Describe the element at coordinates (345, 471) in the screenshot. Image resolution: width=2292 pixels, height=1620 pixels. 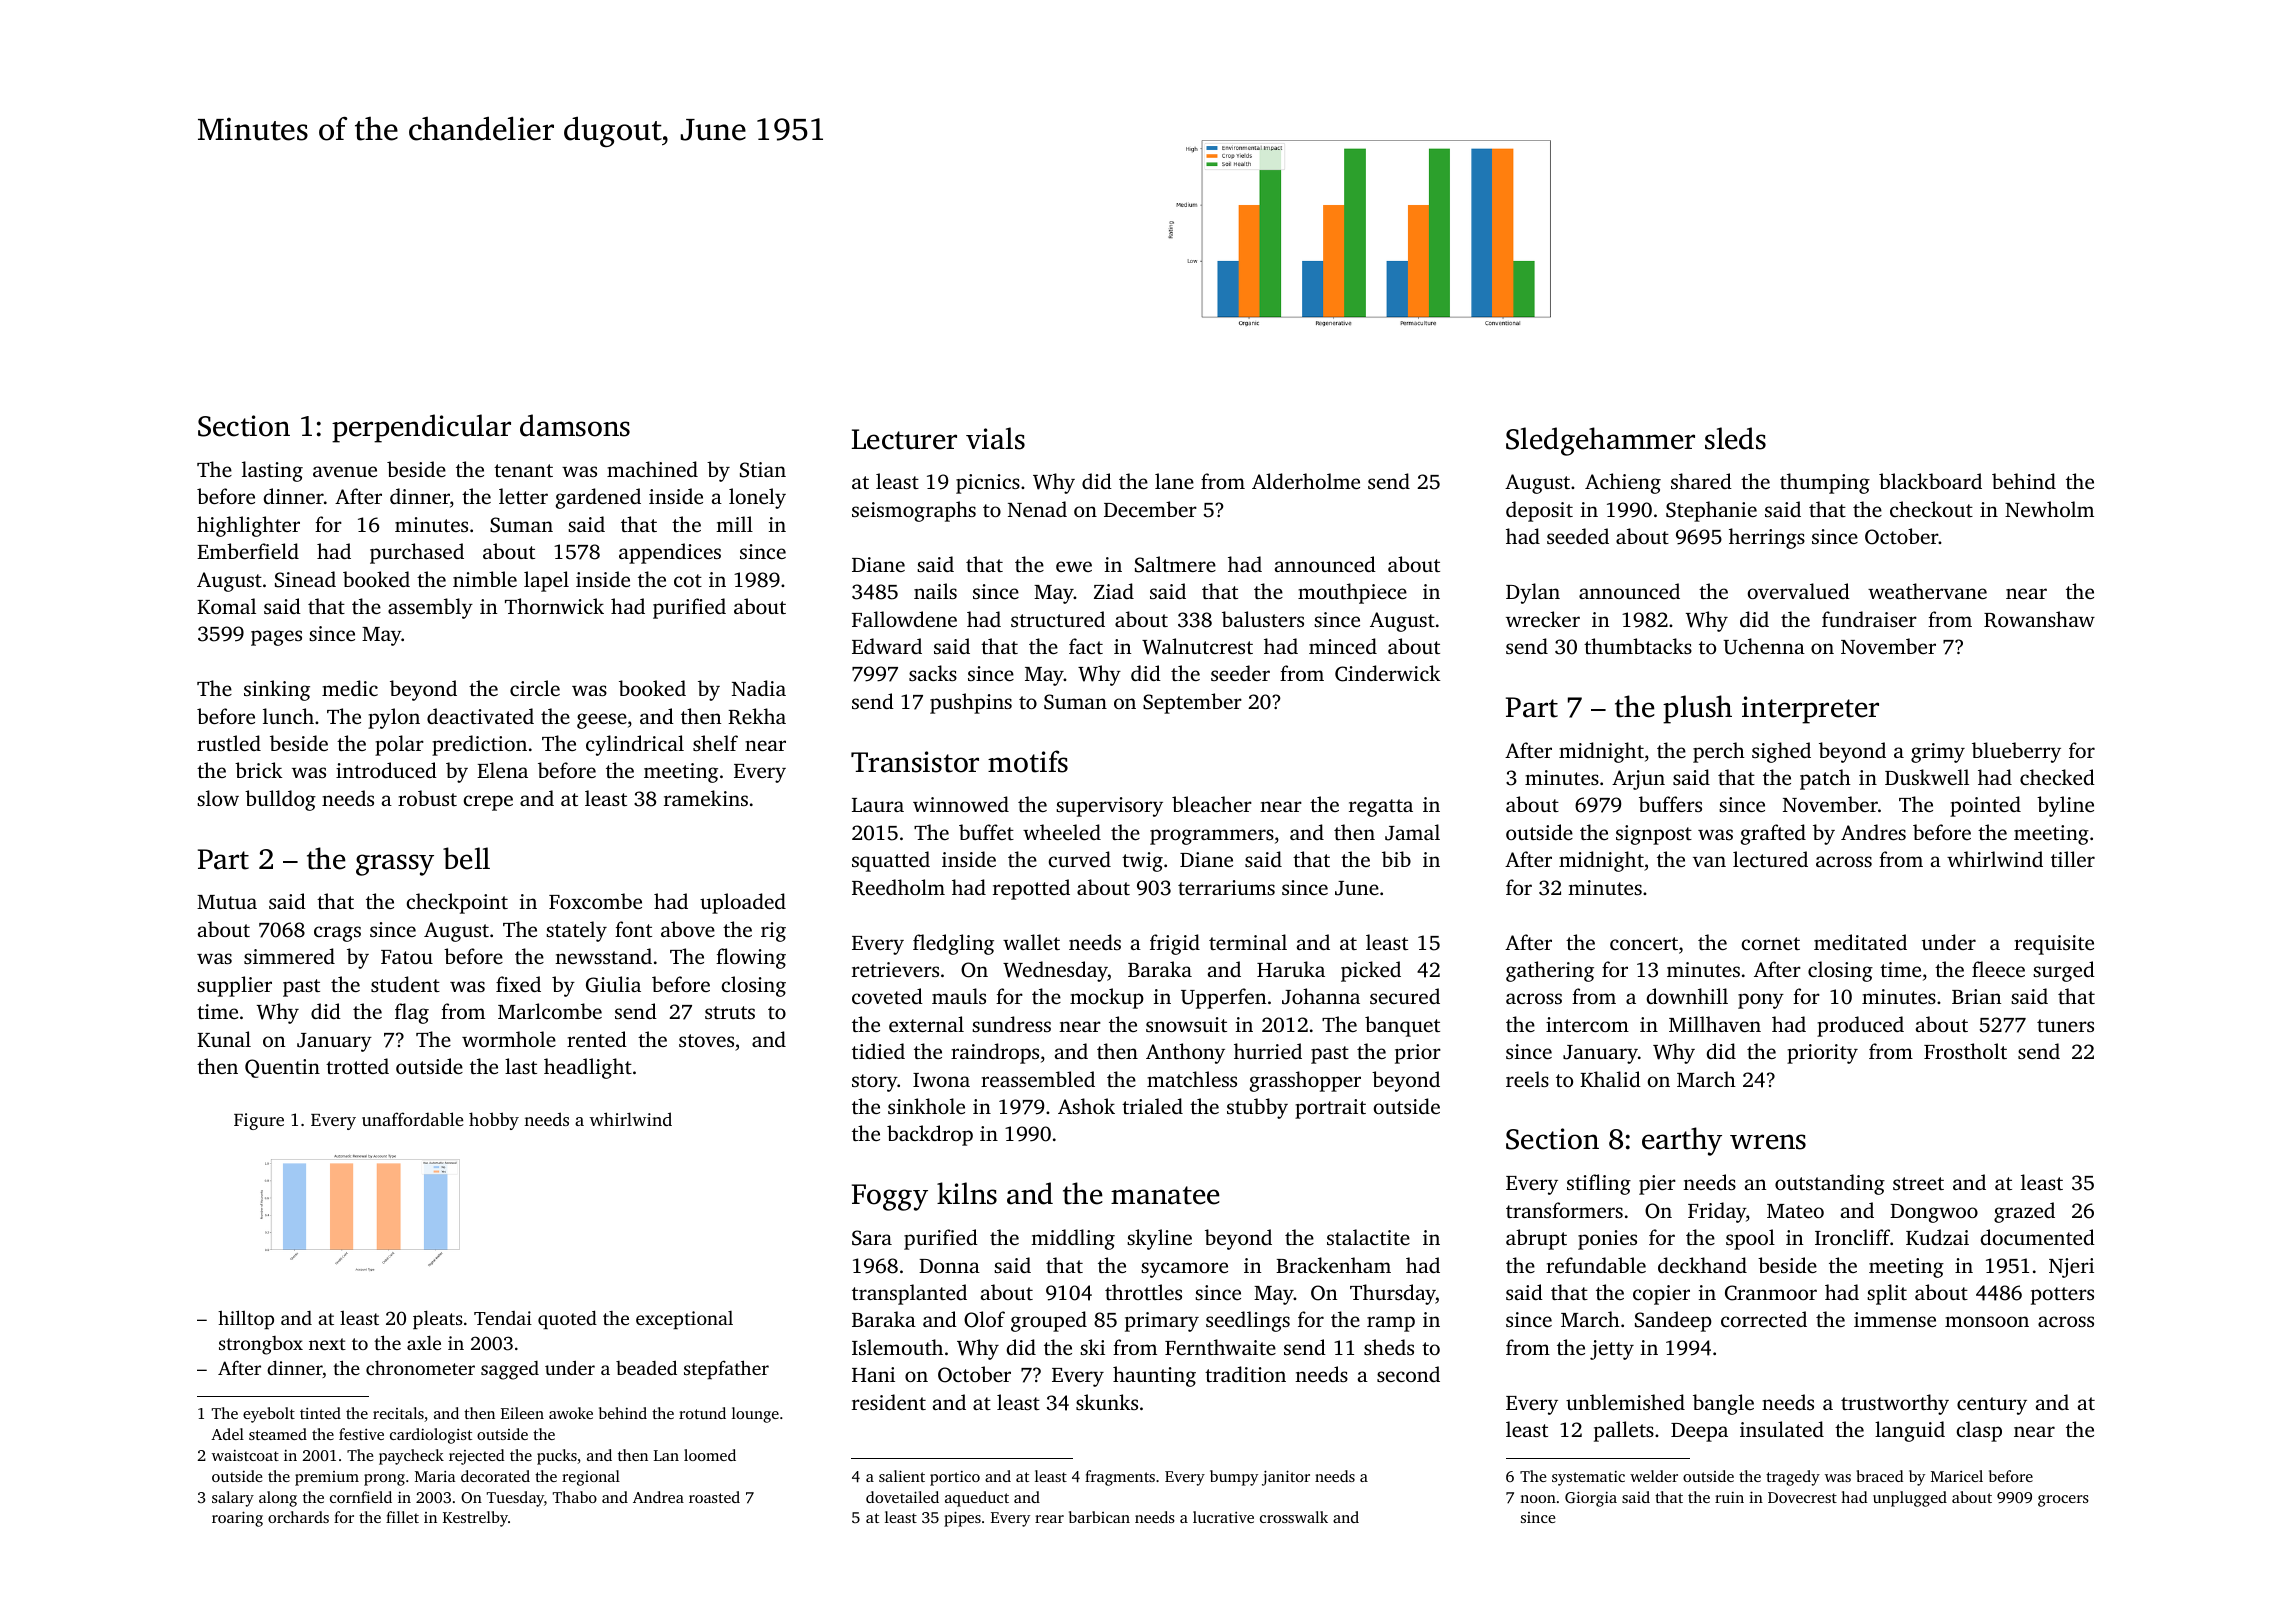
I see `avenue` at that location.
